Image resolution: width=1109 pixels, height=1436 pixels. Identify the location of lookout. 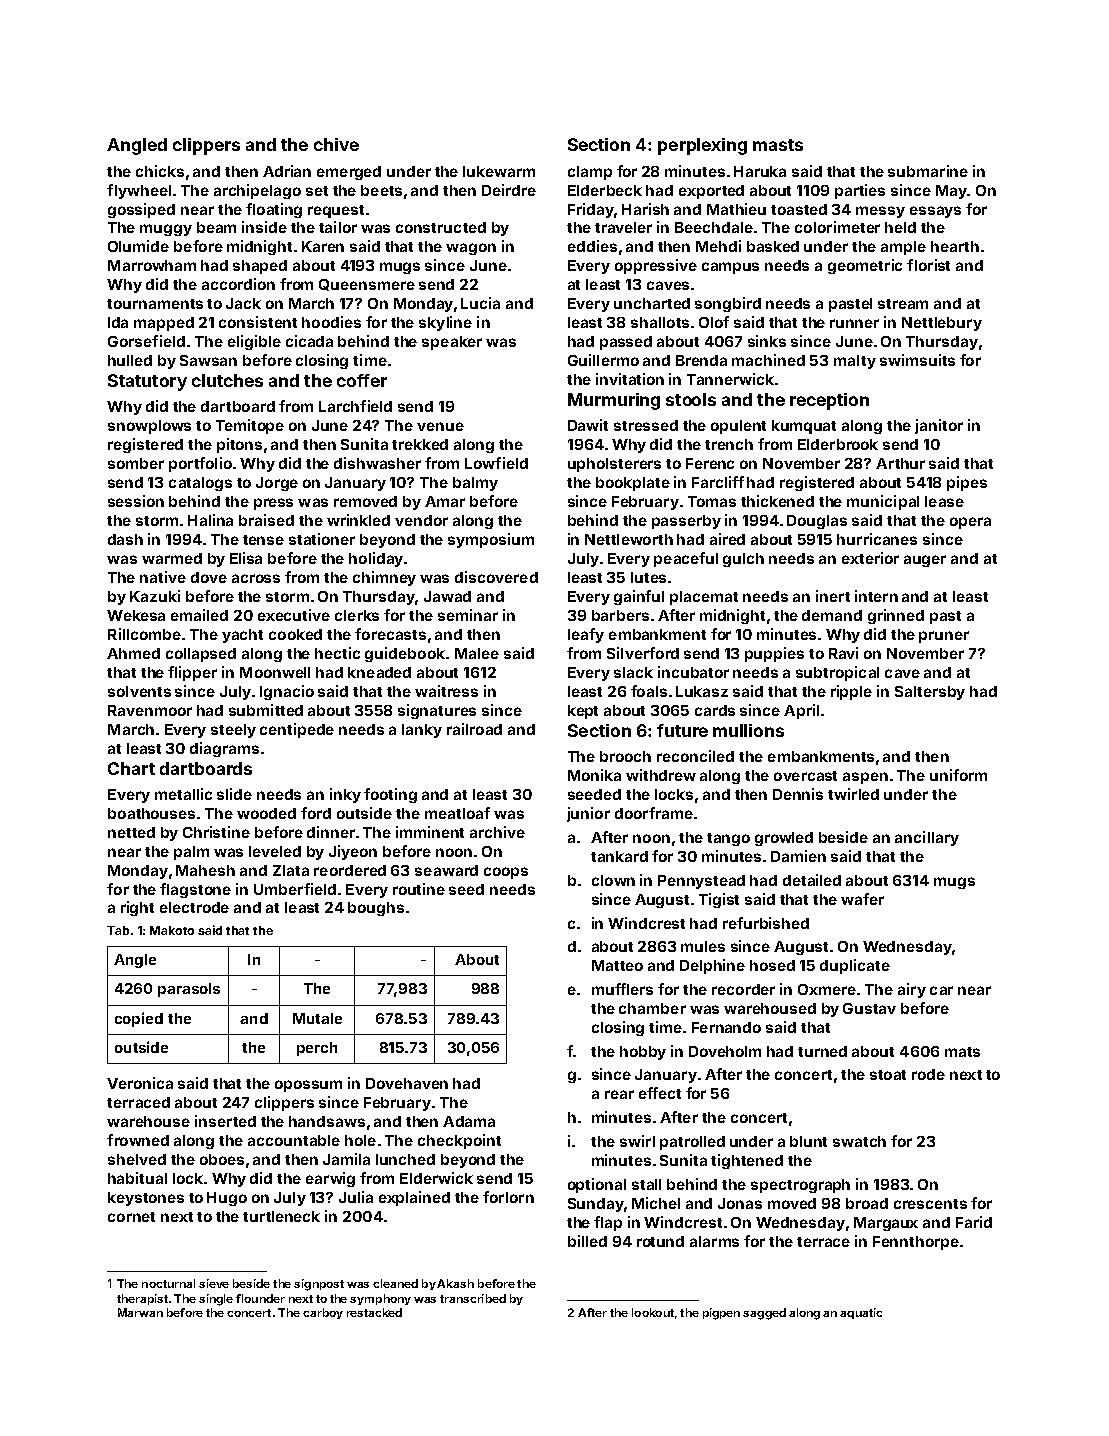
(653, 1312).
